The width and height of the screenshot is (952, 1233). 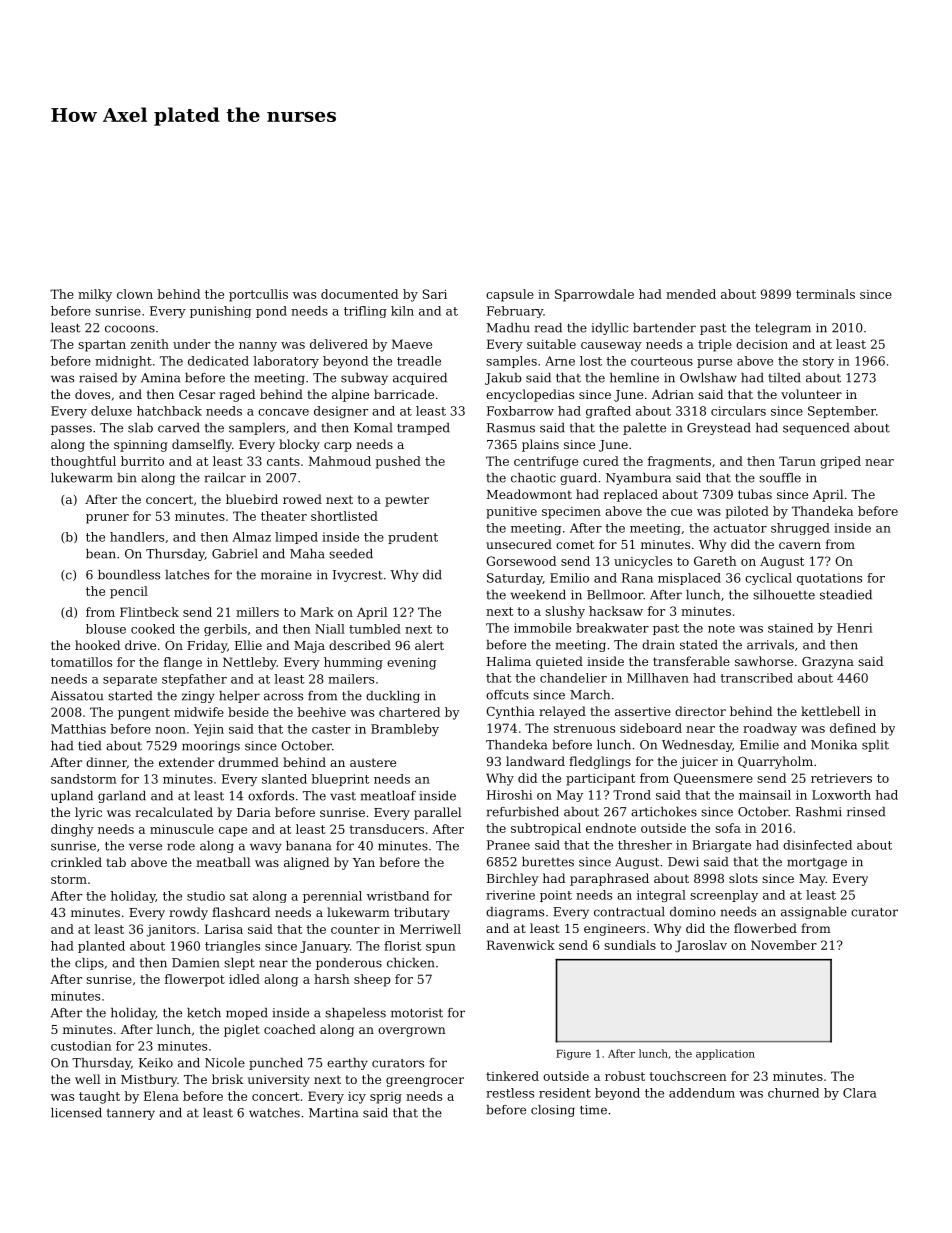 I want to click on verse, so click(x=145, y=847).
